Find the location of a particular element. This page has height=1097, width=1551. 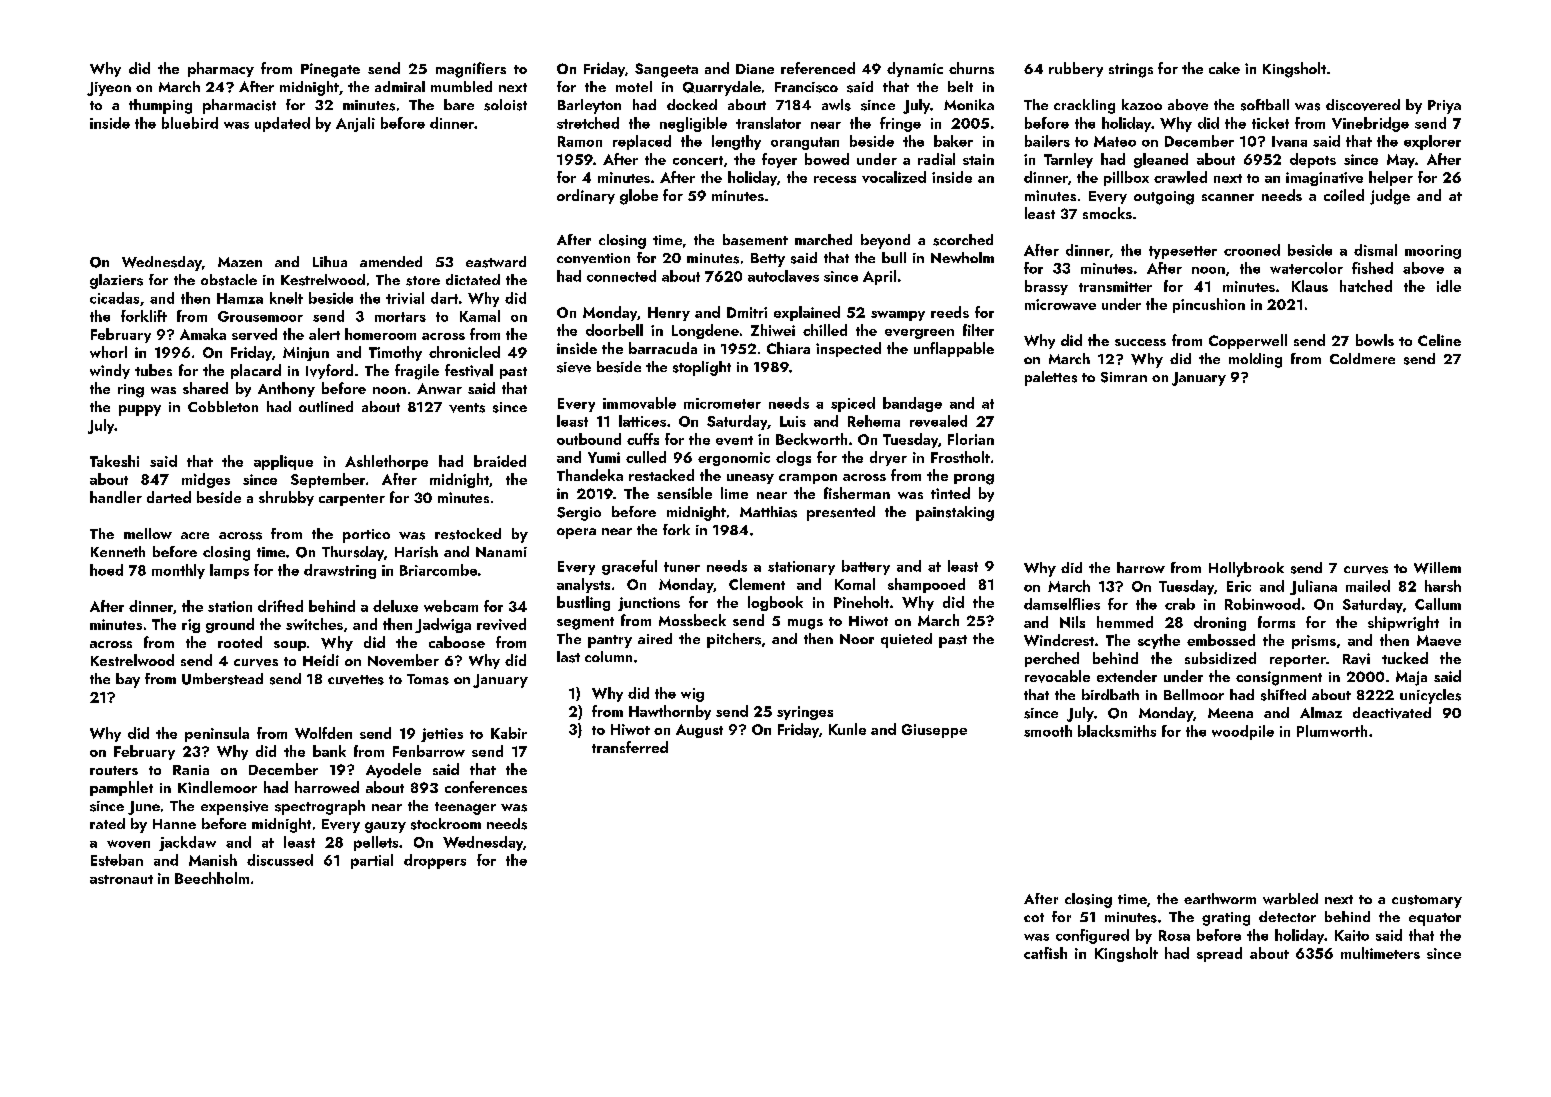

bay is located at coordinates (128, 680).
